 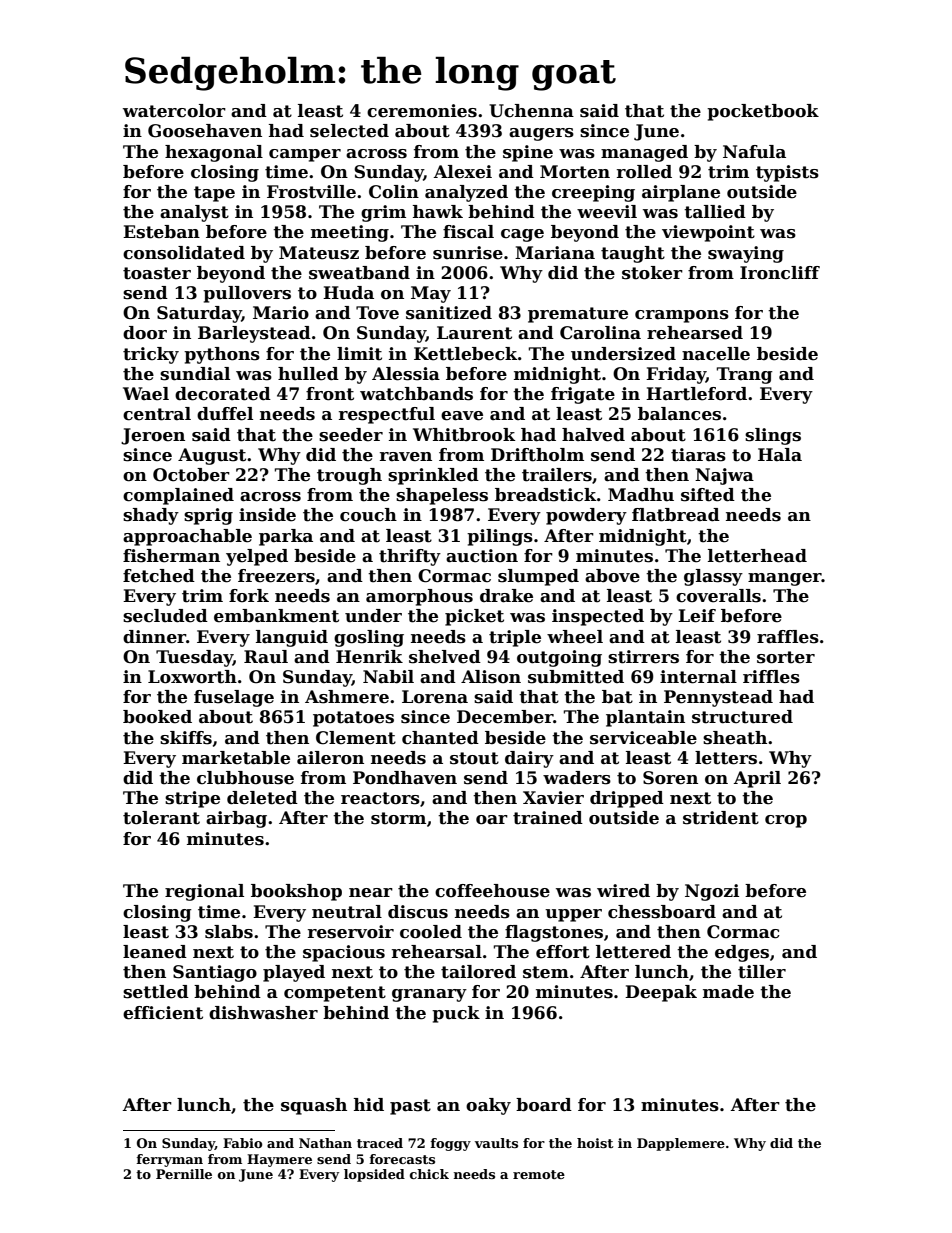 I want to click on camper, so click(x=305, y=155).
